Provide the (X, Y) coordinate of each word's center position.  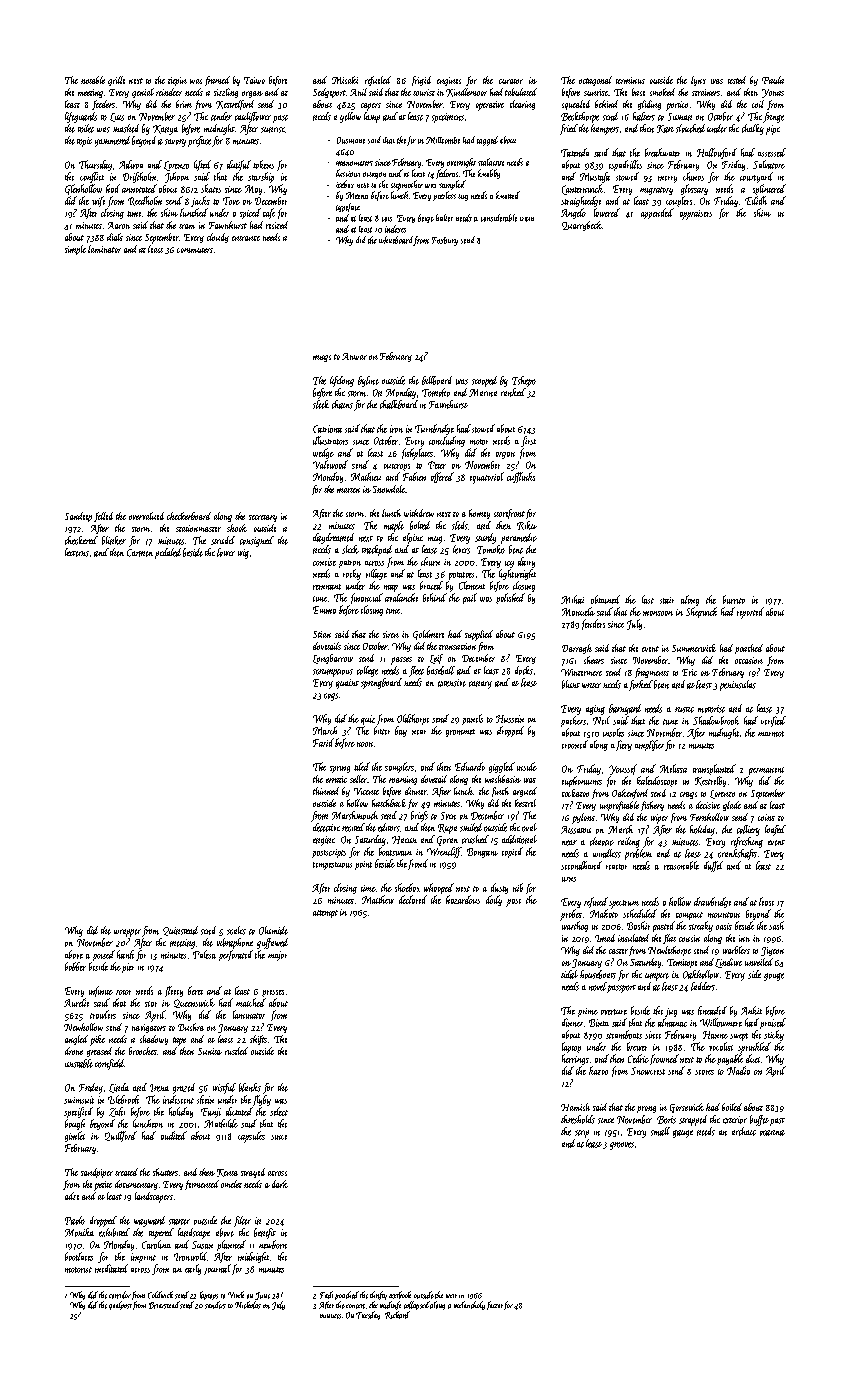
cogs (331, 697)
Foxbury (445, 241)
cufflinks (521, 477)
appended (657, 213)
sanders (215, 1305)
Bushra (191, 1027)
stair (667, 600)
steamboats (624, 1034)
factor (495, 1305)
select (279, 1111)
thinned (326, 791)
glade (732, 806)
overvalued (146, 516)
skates (211, 188)
